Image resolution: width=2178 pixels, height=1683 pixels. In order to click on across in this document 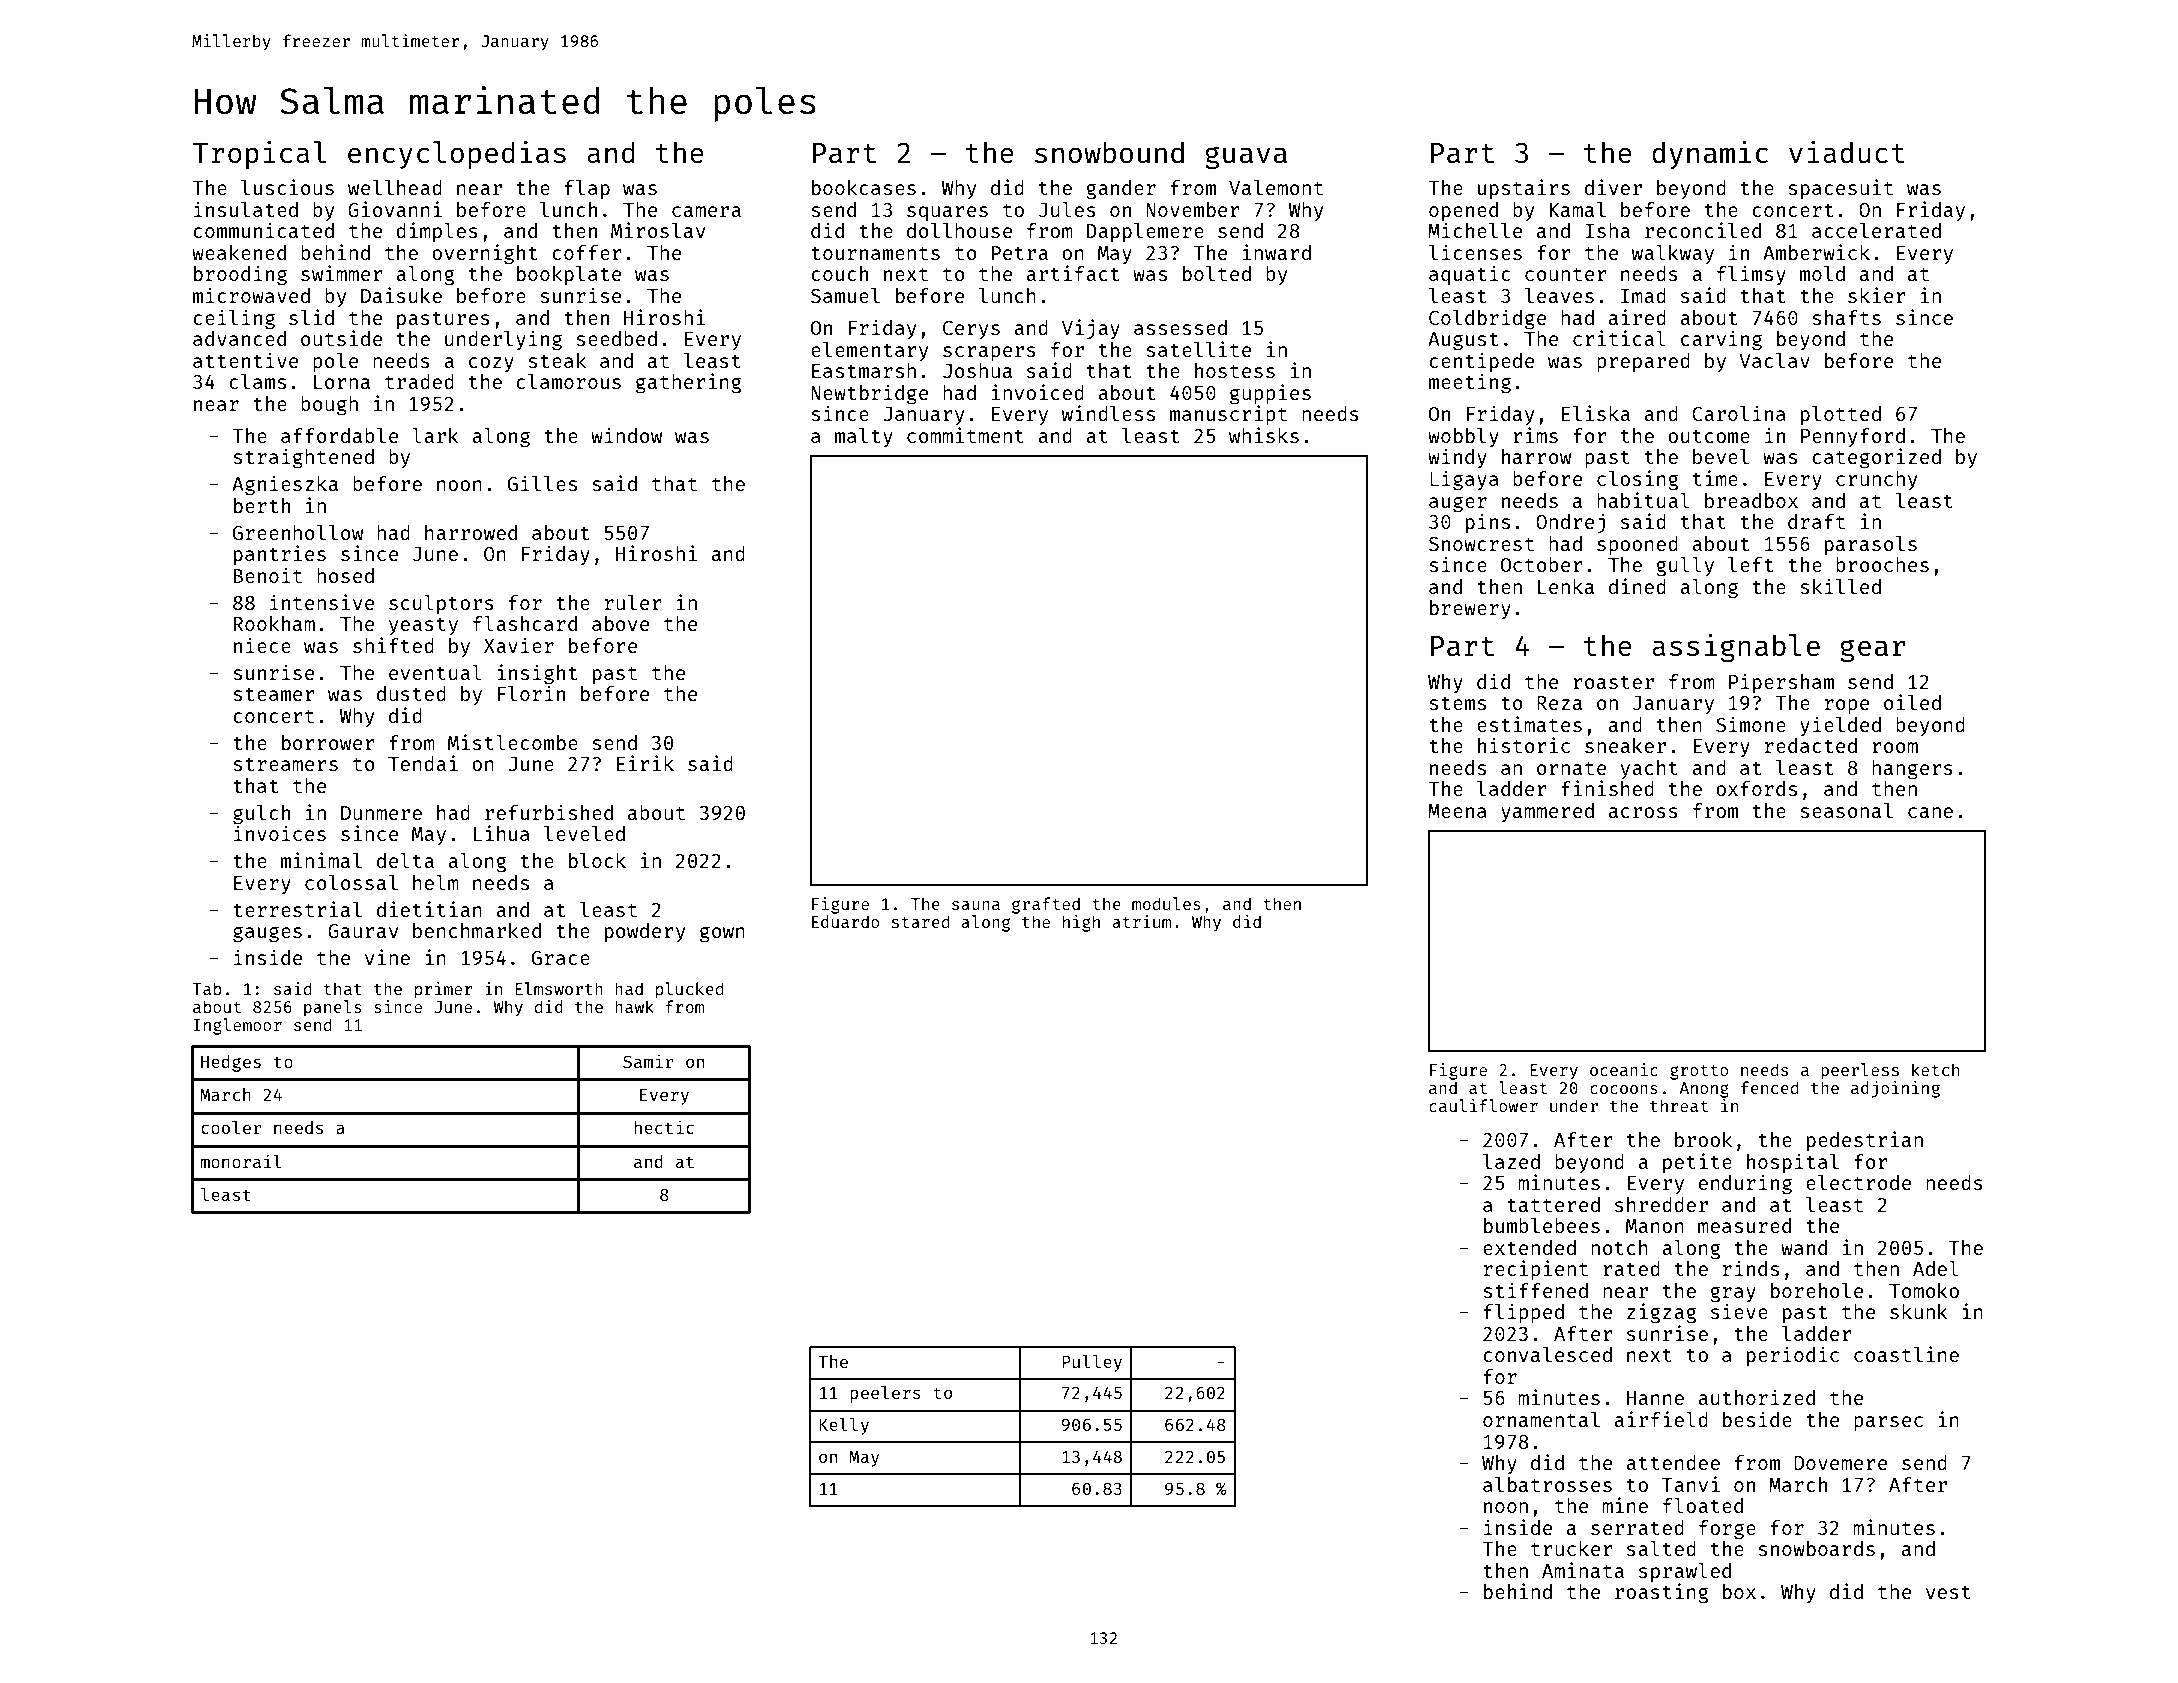, I will do `click(1643, 812)`.
